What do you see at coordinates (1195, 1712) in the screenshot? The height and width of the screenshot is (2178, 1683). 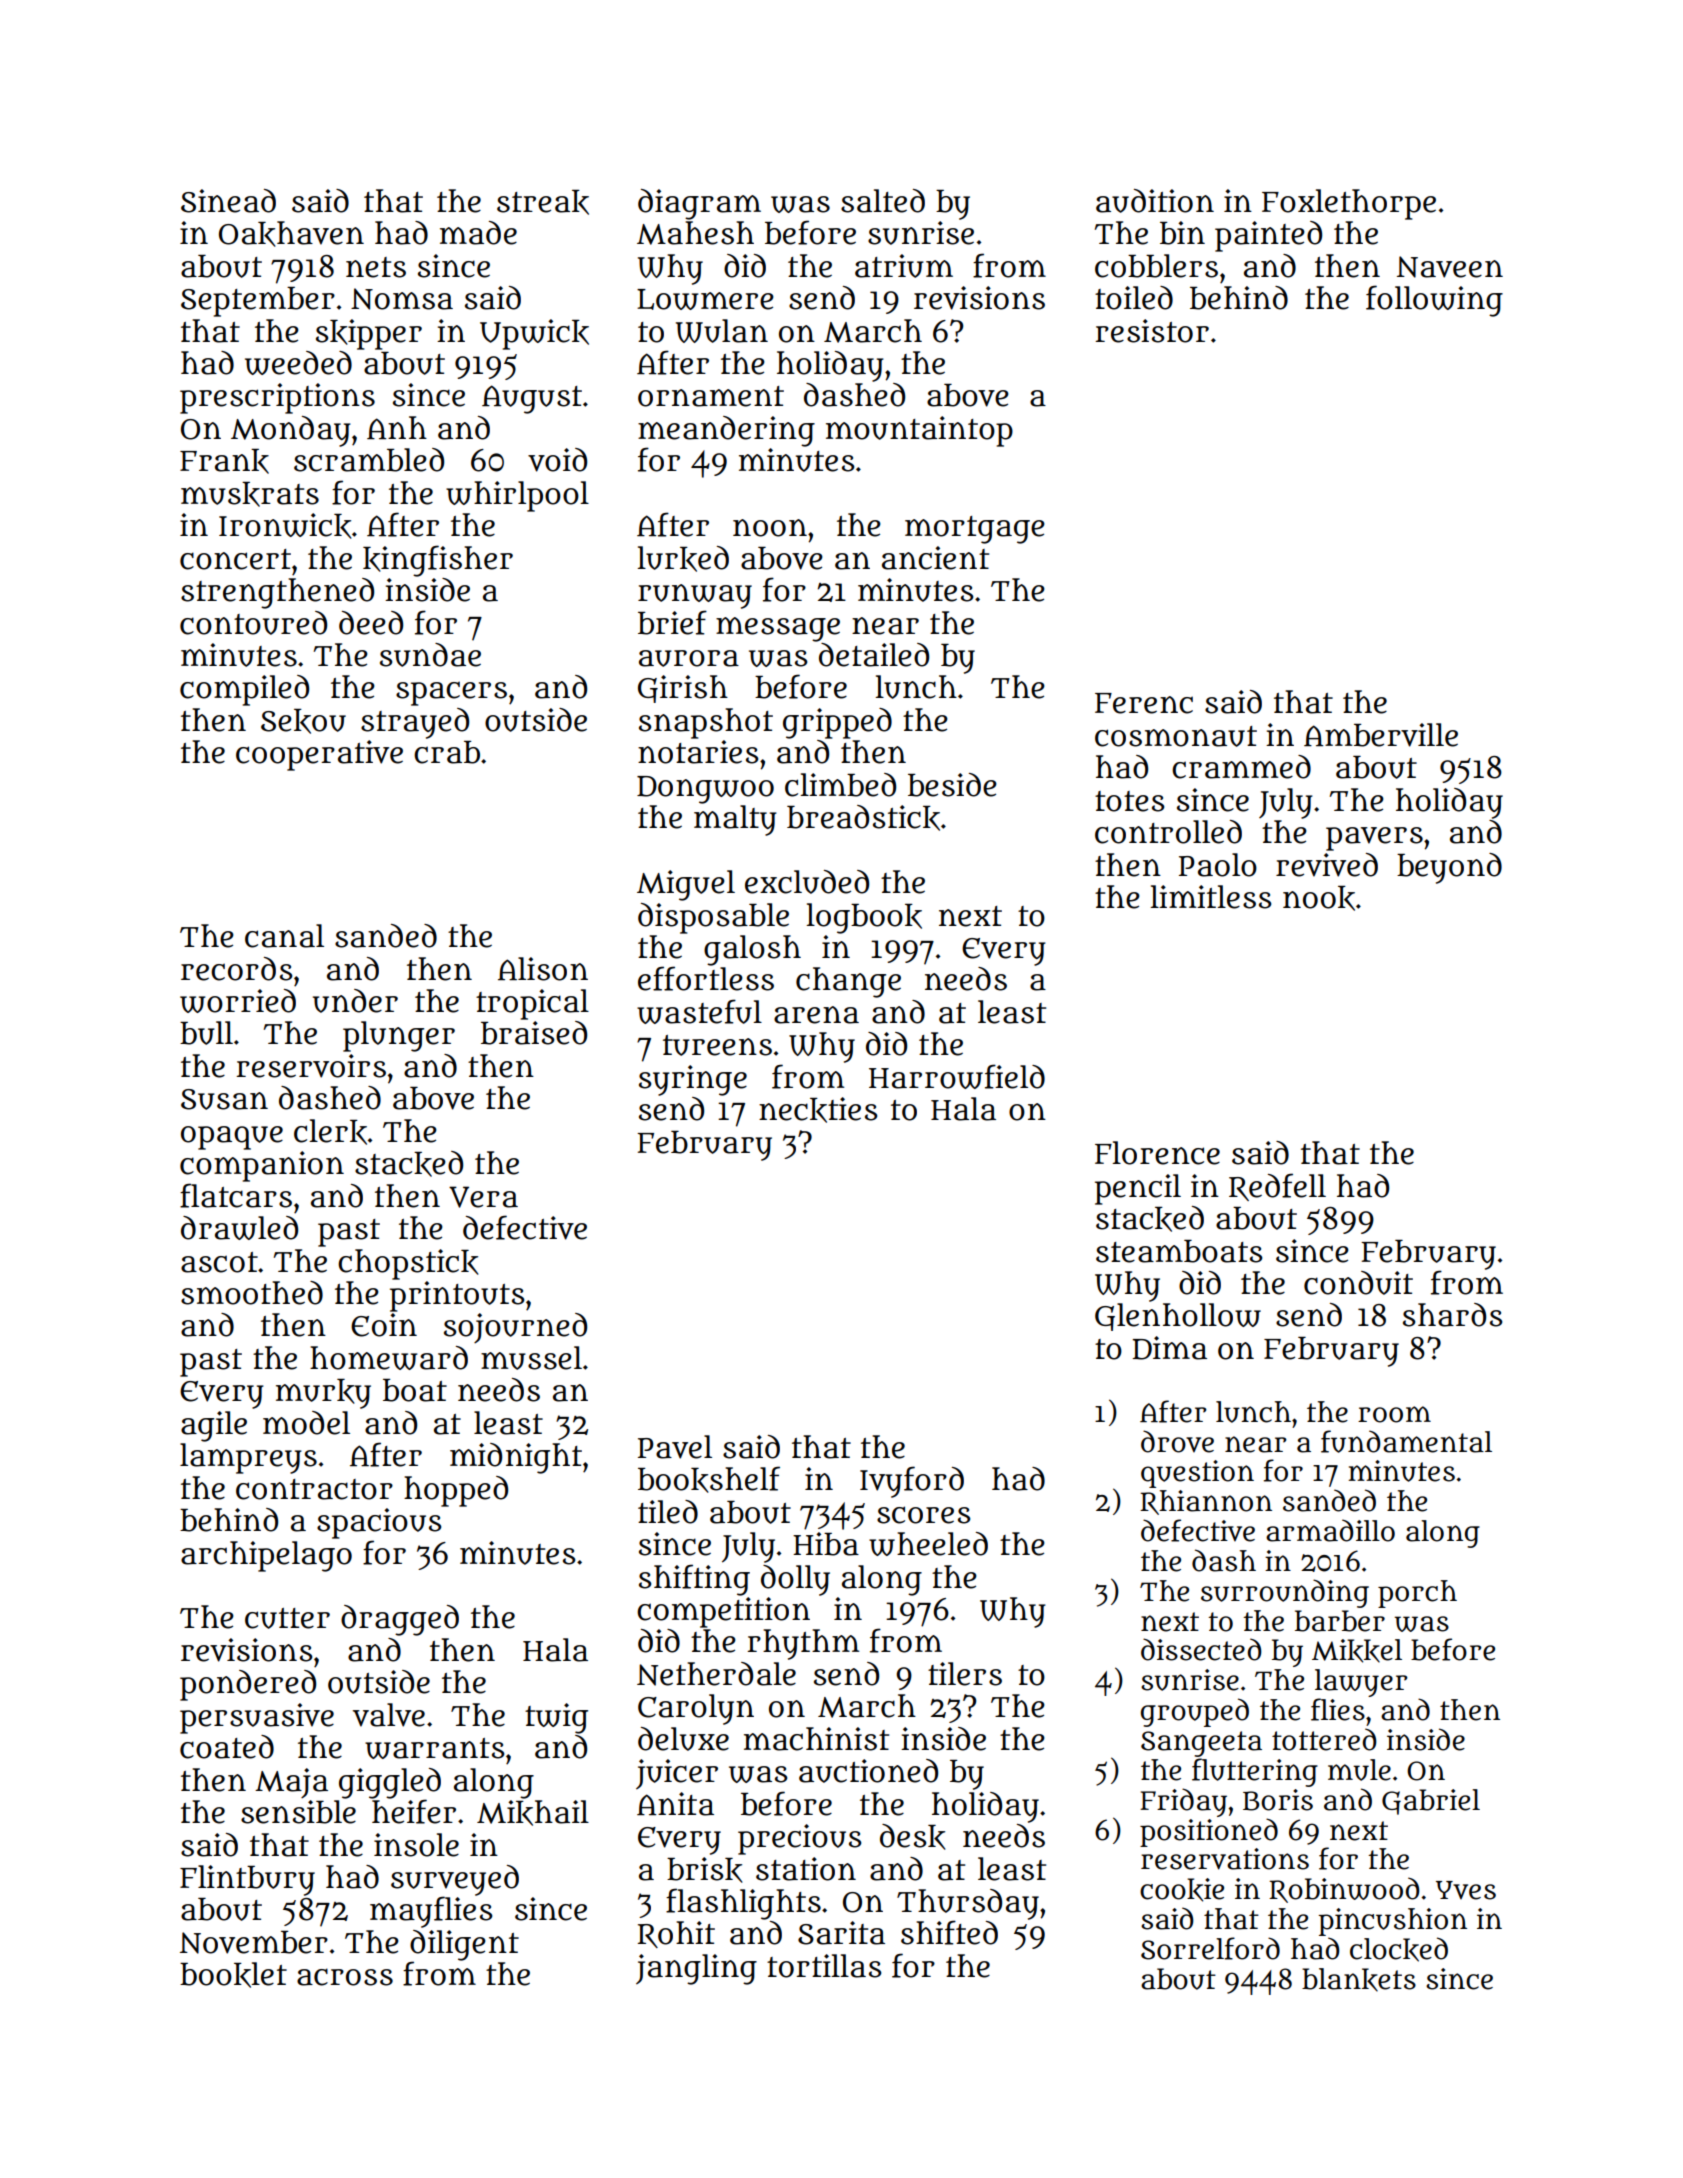 I see `grouped` at bounding box center [1195, 1712].
